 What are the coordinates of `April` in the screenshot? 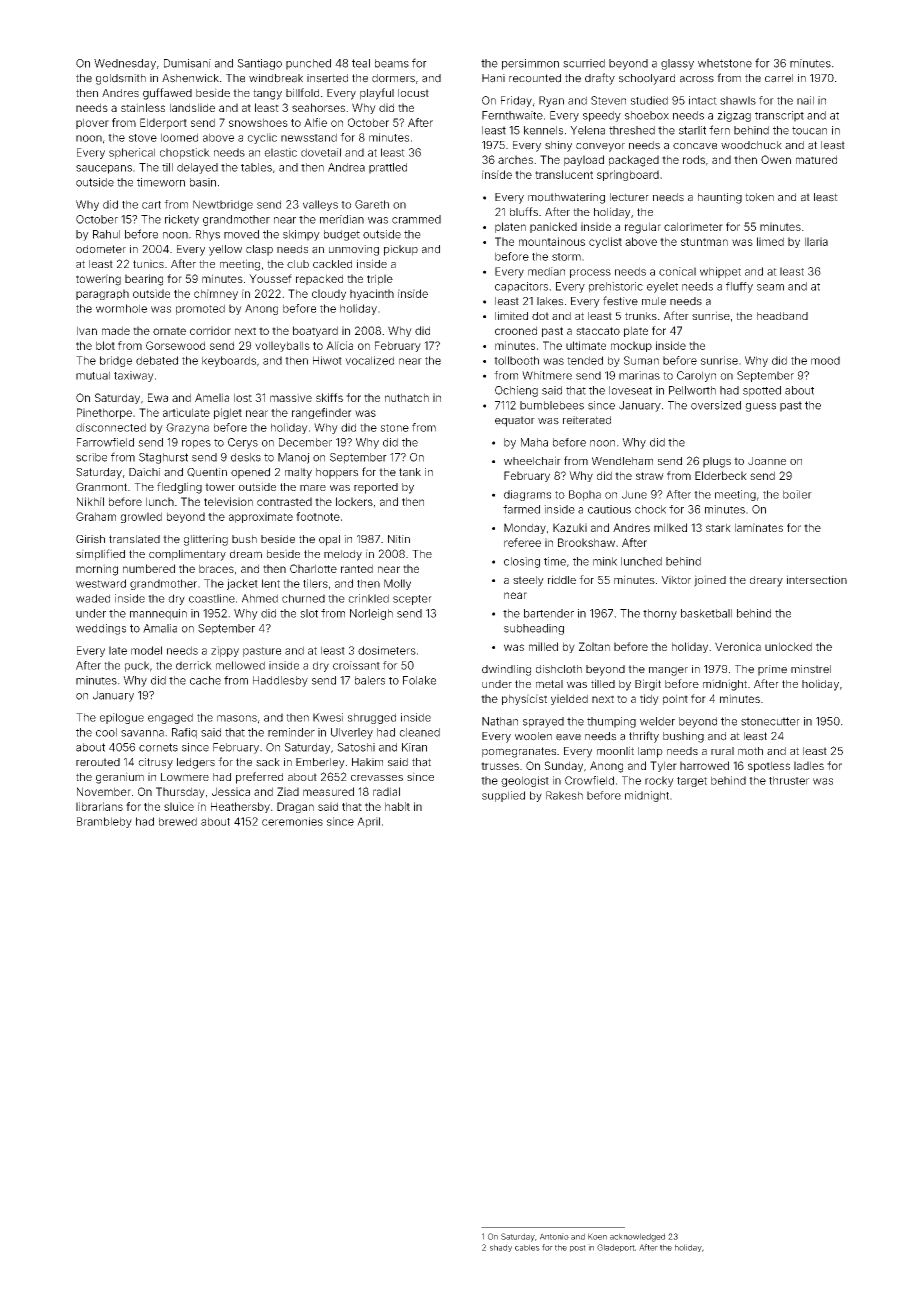 It's located at (368, 822).
